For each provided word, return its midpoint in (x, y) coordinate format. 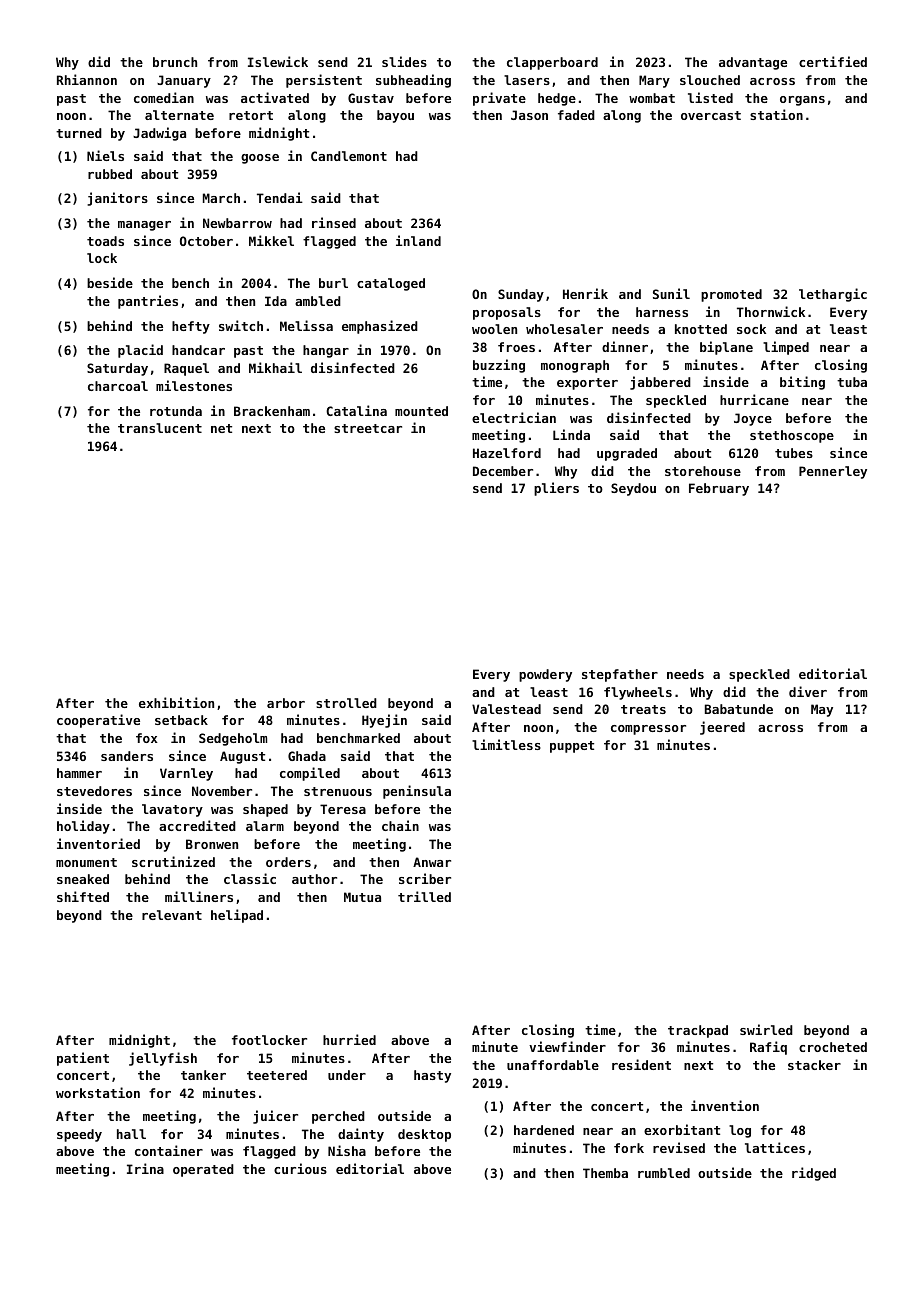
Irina (145, 1168)
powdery (545, 675)
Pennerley (833, 472)
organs (802, 101)
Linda (571, 434)
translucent (160, 428)
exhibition (176, 702)
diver (808, 691)
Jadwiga (159, 134)
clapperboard (552, 63)
